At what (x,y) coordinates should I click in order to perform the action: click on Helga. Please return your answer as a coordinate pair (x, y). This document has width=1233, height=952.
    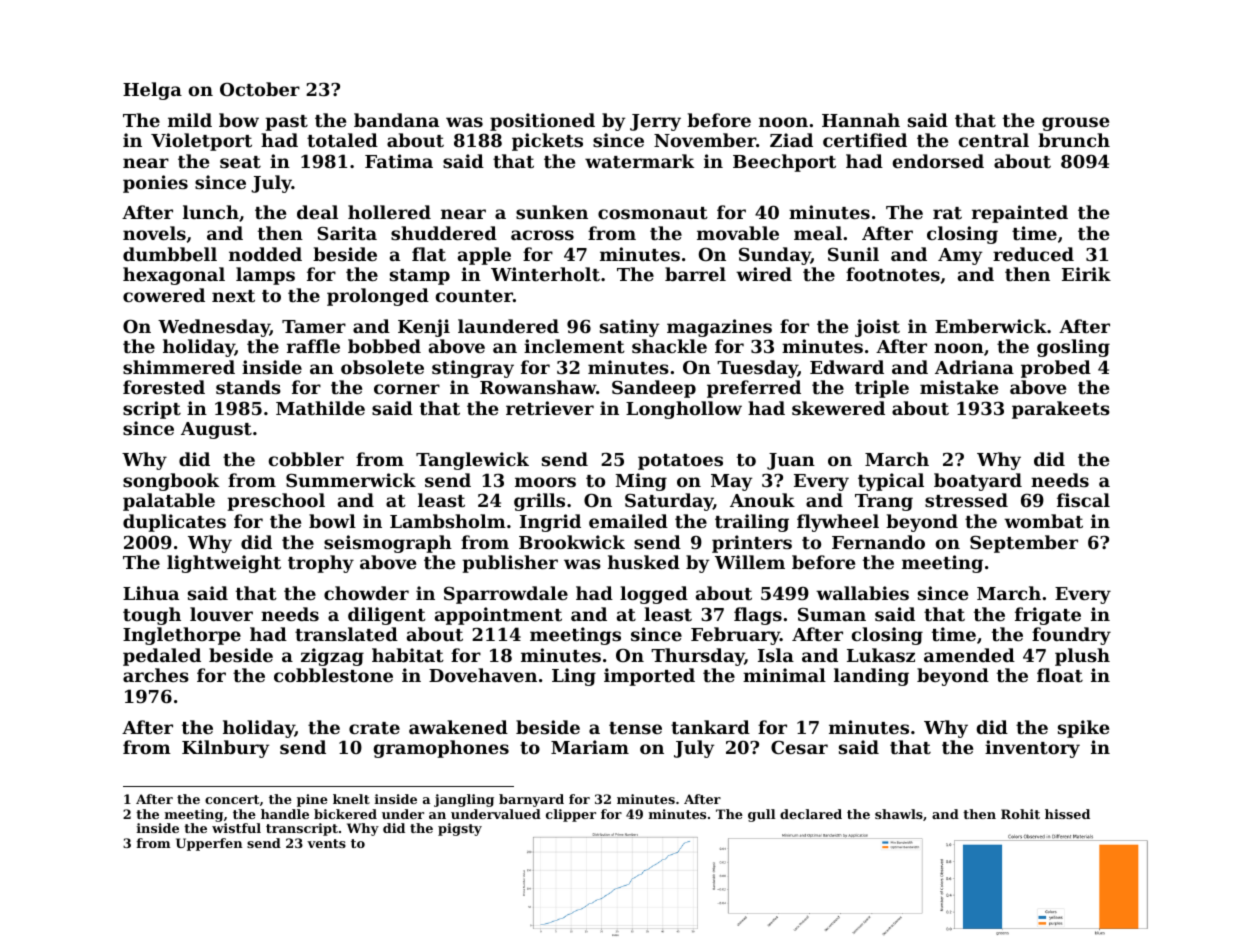
    Looking at the image, I should click on (152, 91).
